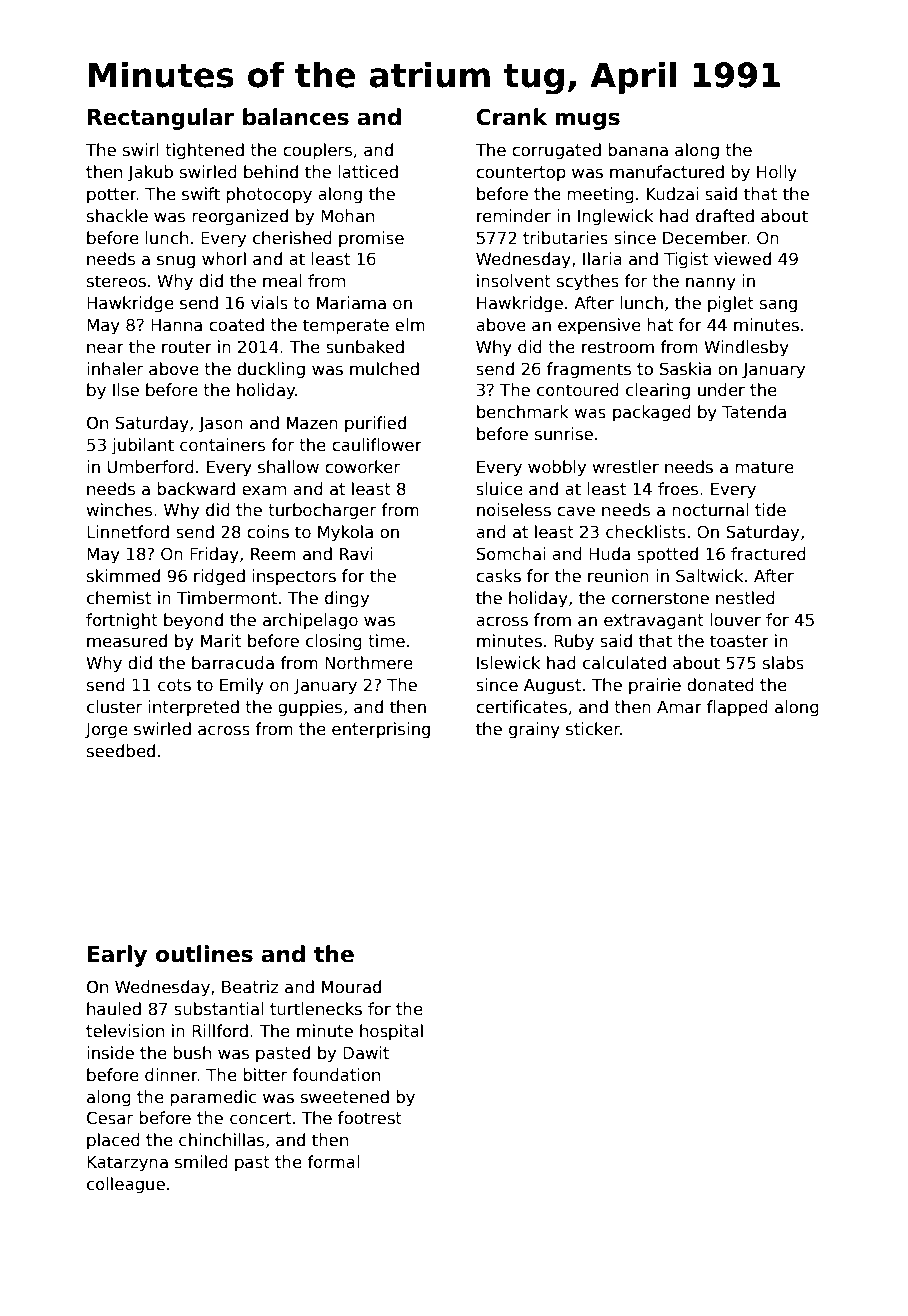 This screenshot has width=908, height=1316. Describe the element at coordinates (117, 956) in the screenshot. I see `Early` at that location.
